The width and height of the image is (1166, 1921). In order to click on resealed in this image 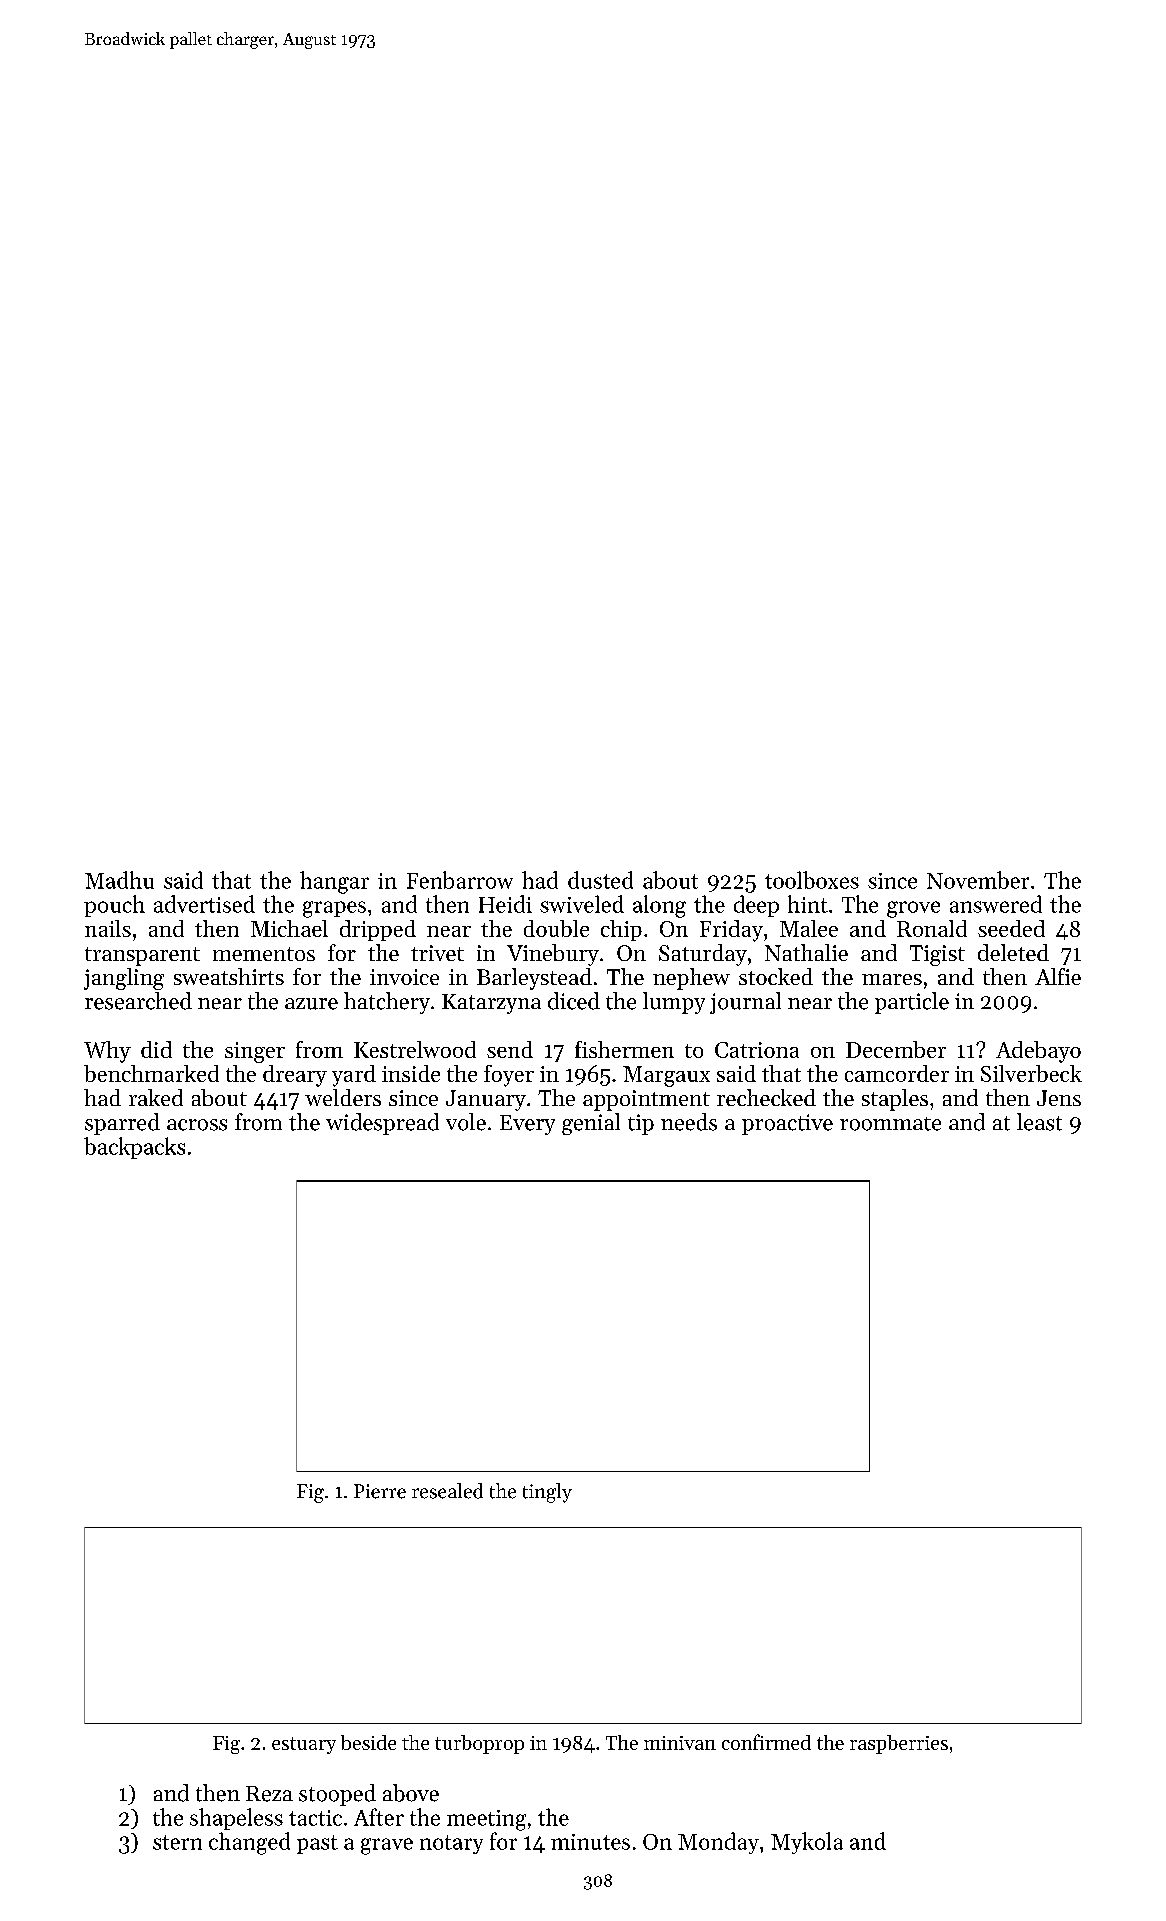, I will do `click(447, 1491)`.
